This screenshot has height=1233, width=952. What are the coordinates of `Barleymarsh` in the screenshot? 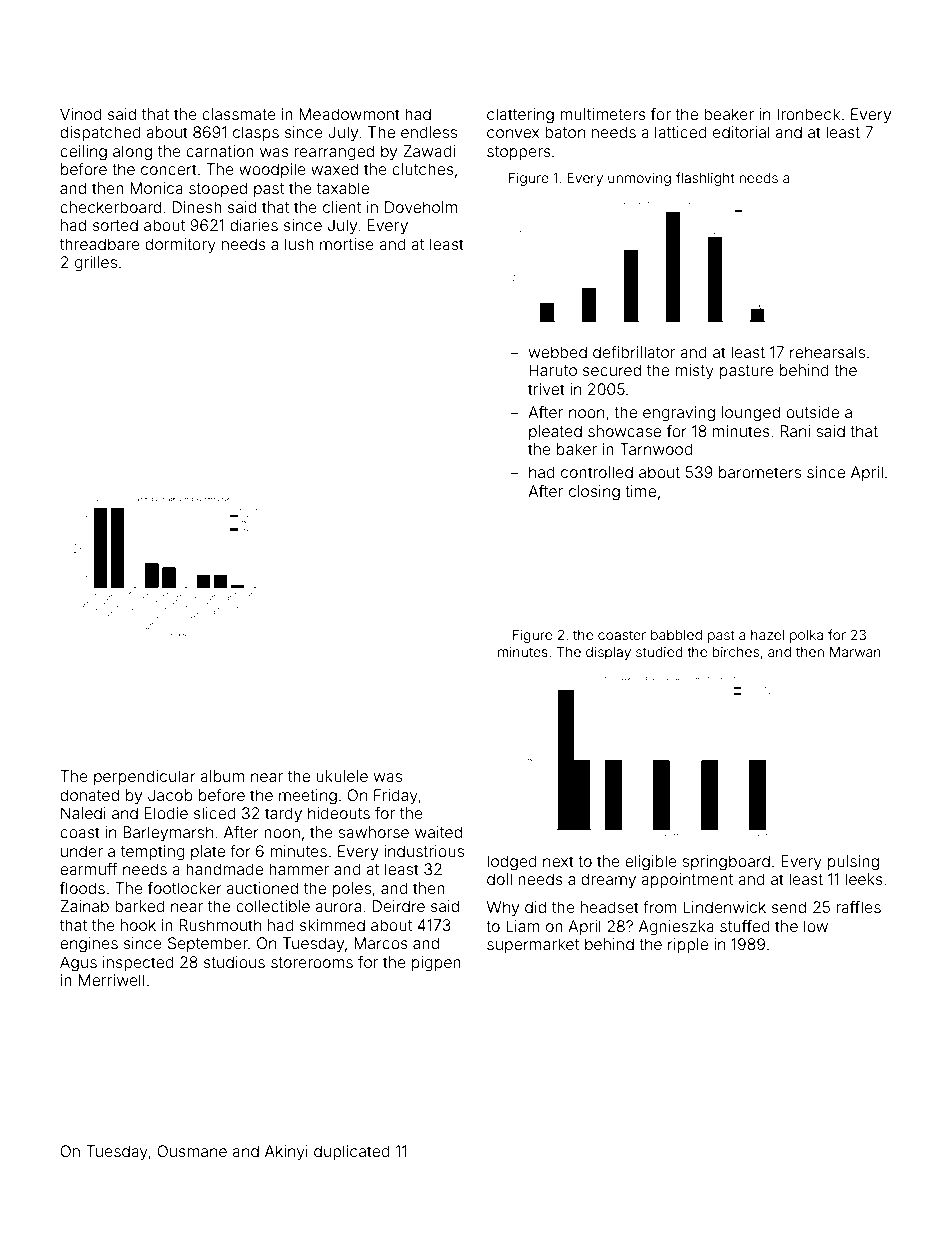 It's located at (168, 834).
